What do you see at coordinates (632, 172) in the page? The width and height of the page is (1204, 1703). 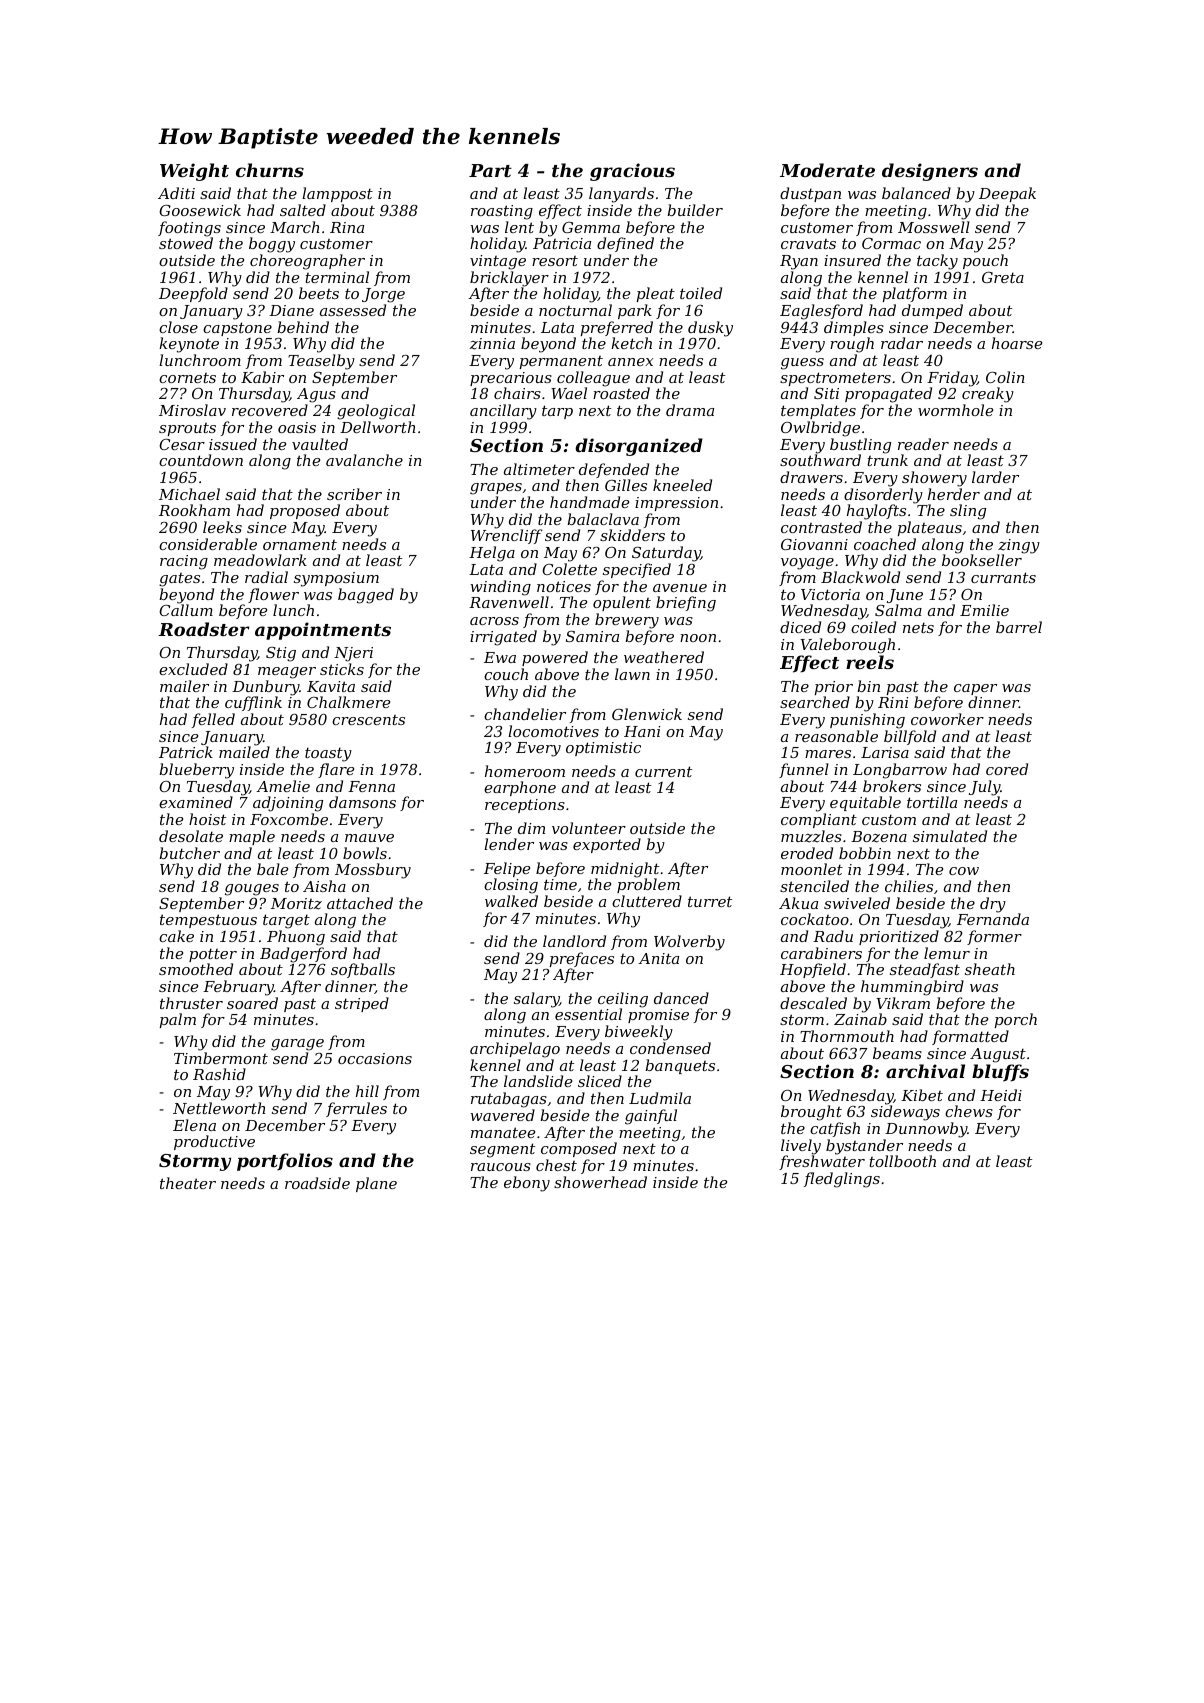 I see `gracious` at bounding box center [632, 172].
